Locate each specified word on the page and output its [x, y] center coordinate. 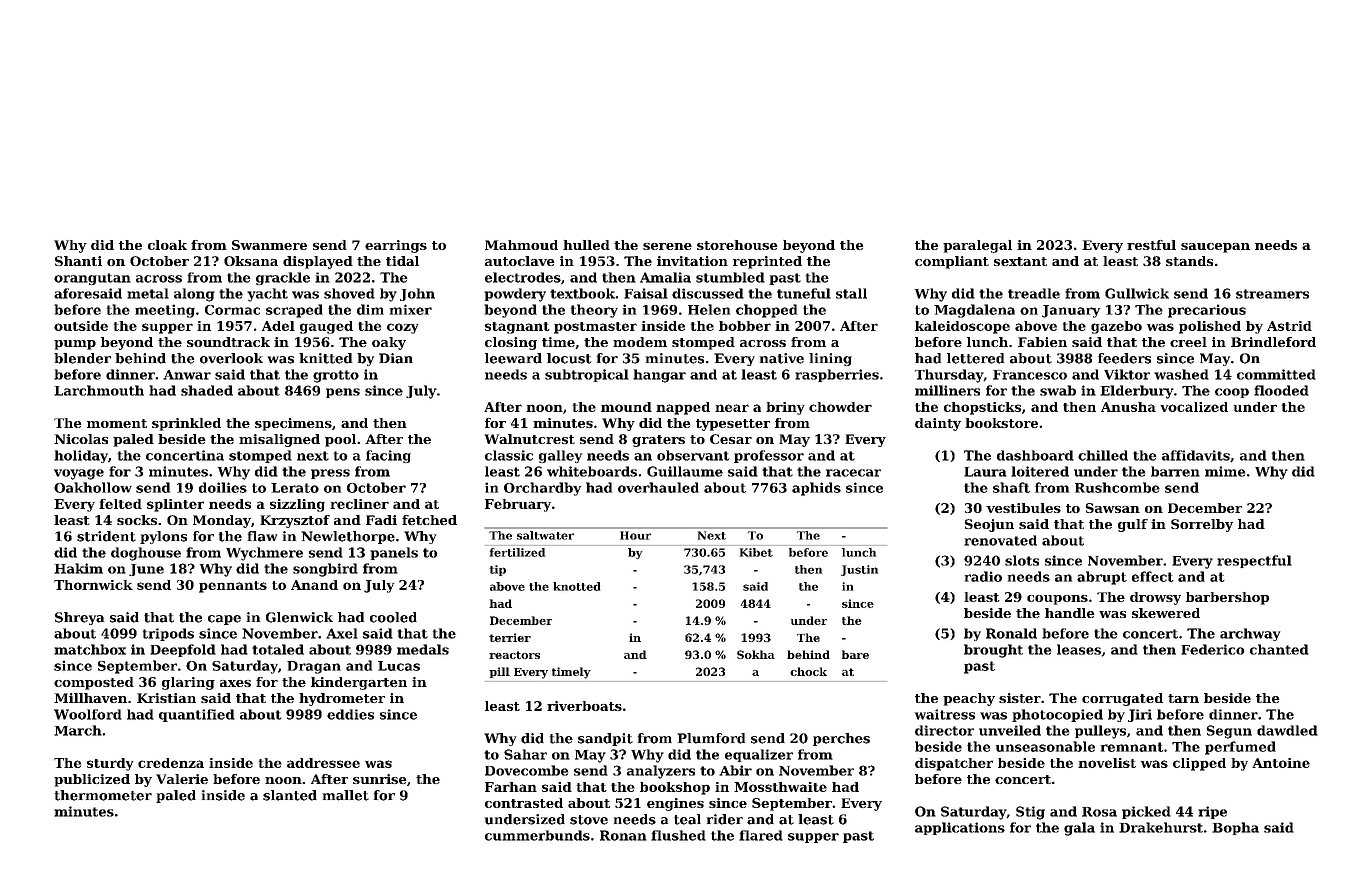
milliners [947, 390]
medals [423, 649]
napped [683, 408]
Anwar [187, 375]
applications [960, 828]
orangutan [92, 279]
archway [1250, 634]
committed [1276, 374]
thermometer [103, 795]
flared [761, 835]
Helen [709, 309]
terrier [510, 637]
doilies [223, 487]
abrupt [1102, 578]
